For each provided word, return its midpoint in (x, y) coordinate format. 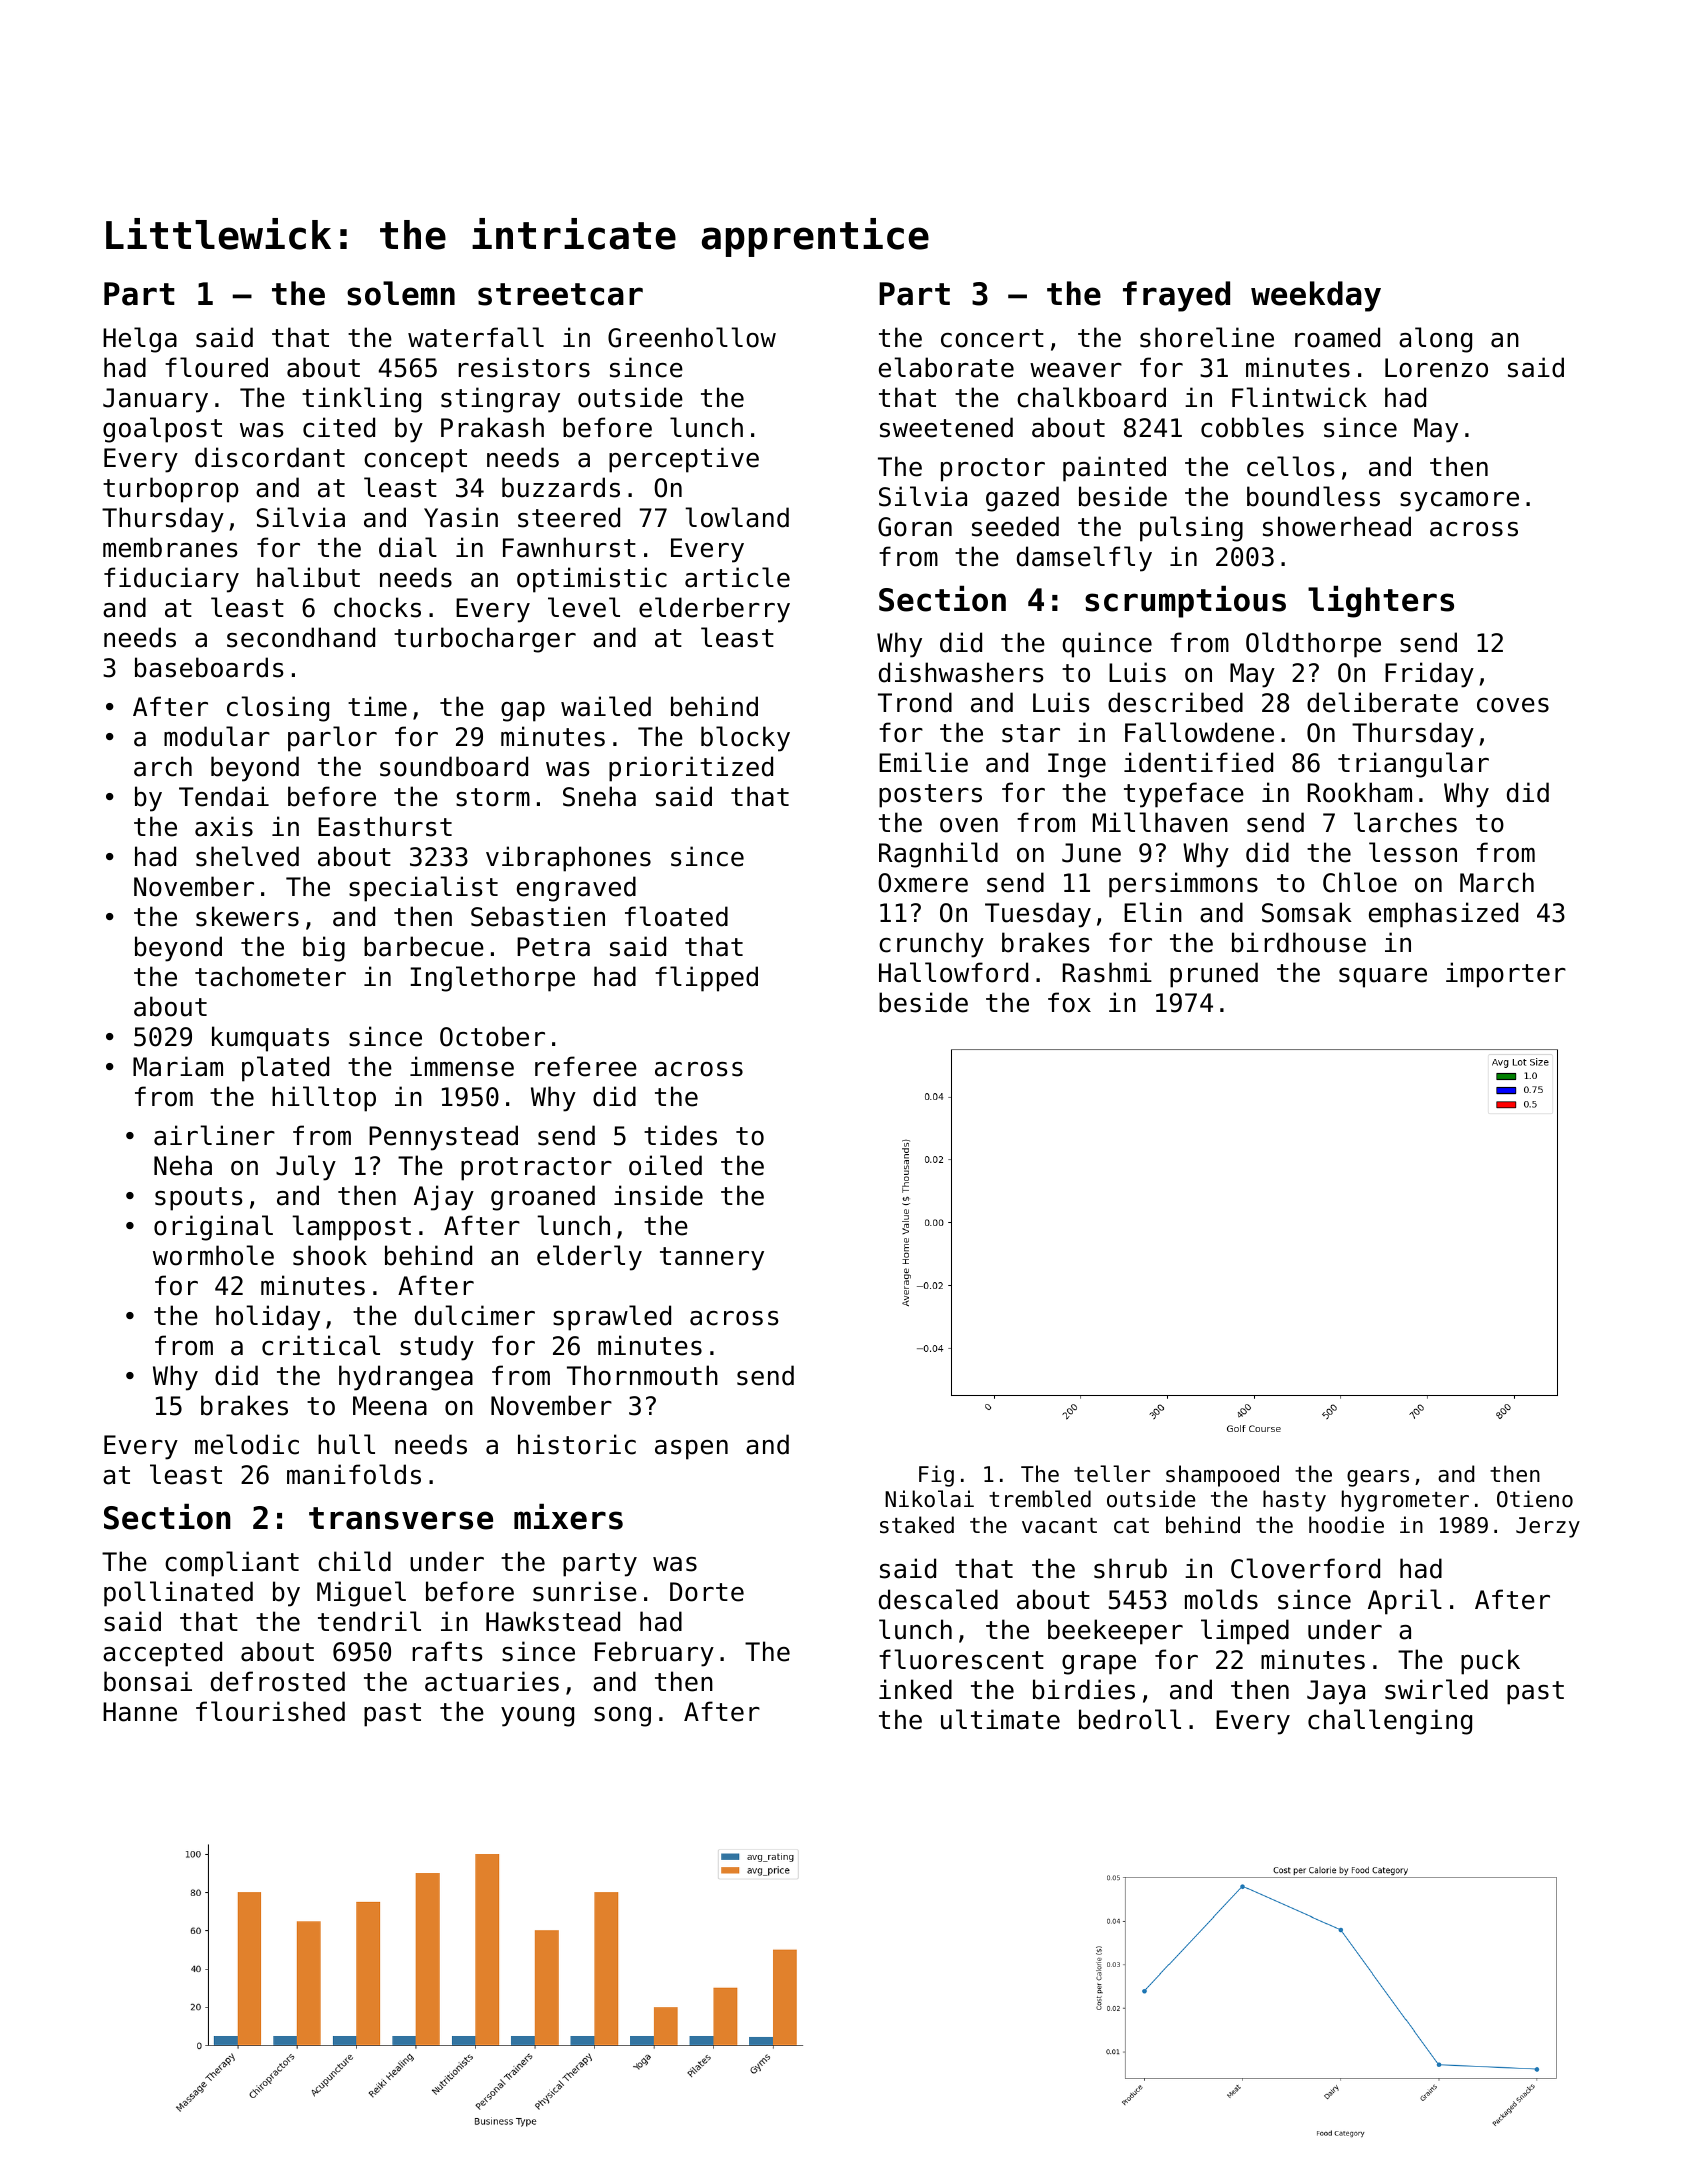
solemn (401, 293)
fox (1069, 1002)
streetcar (560, 294)
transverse (401, 1518)
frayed (1176, 296)
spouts (198, 1199)
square (1383, 978)
